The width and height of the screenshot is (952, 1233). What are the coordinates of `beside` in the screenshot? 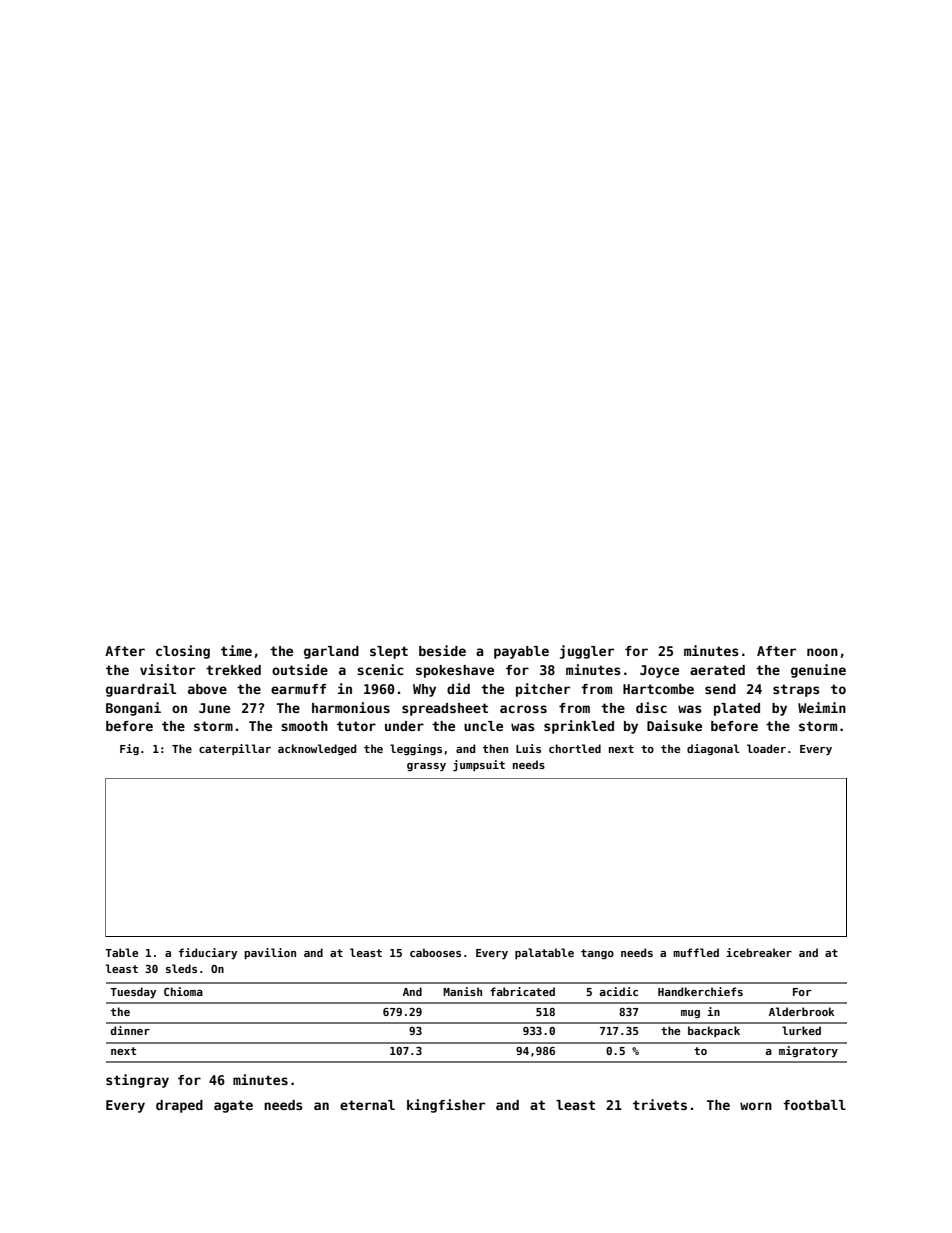 It's located at (442, 650).
